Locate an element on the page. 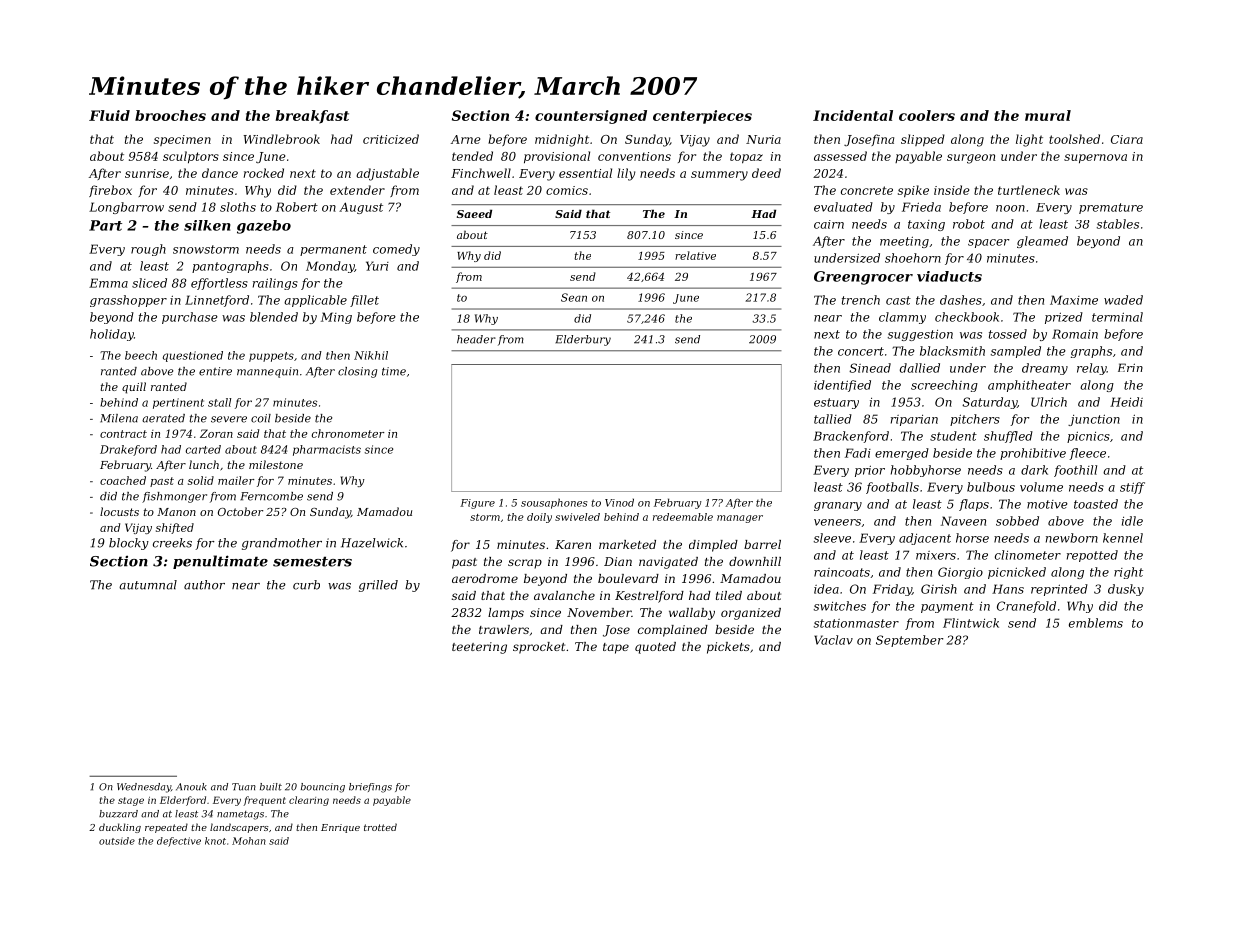 The width and height of the image is (1233, 952). picnicked is located at coordinates (1017, 573).
